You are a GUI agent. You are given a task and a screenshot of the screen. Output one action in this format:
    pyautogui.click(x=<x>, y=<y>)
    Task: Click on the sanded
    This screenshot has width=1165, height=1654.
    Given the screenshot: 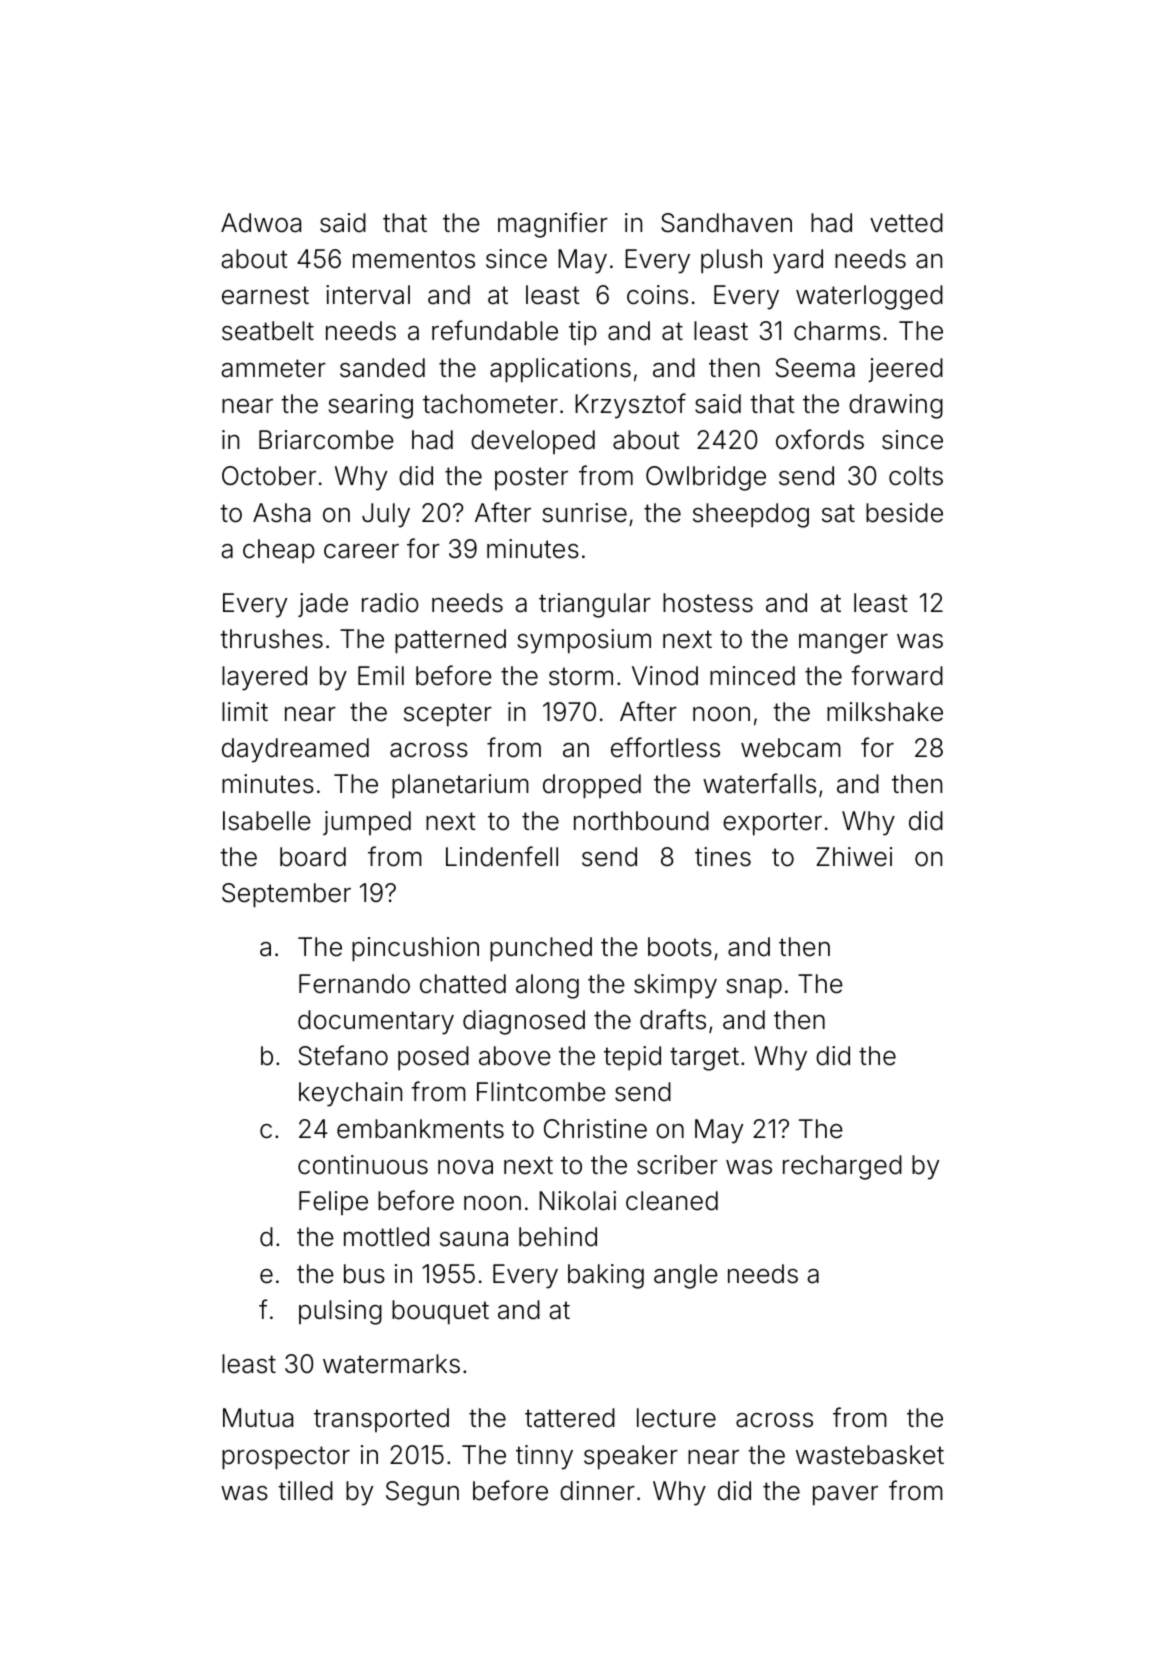 What is the action you would take?
    pyautogui.click(x=382, y=368)
